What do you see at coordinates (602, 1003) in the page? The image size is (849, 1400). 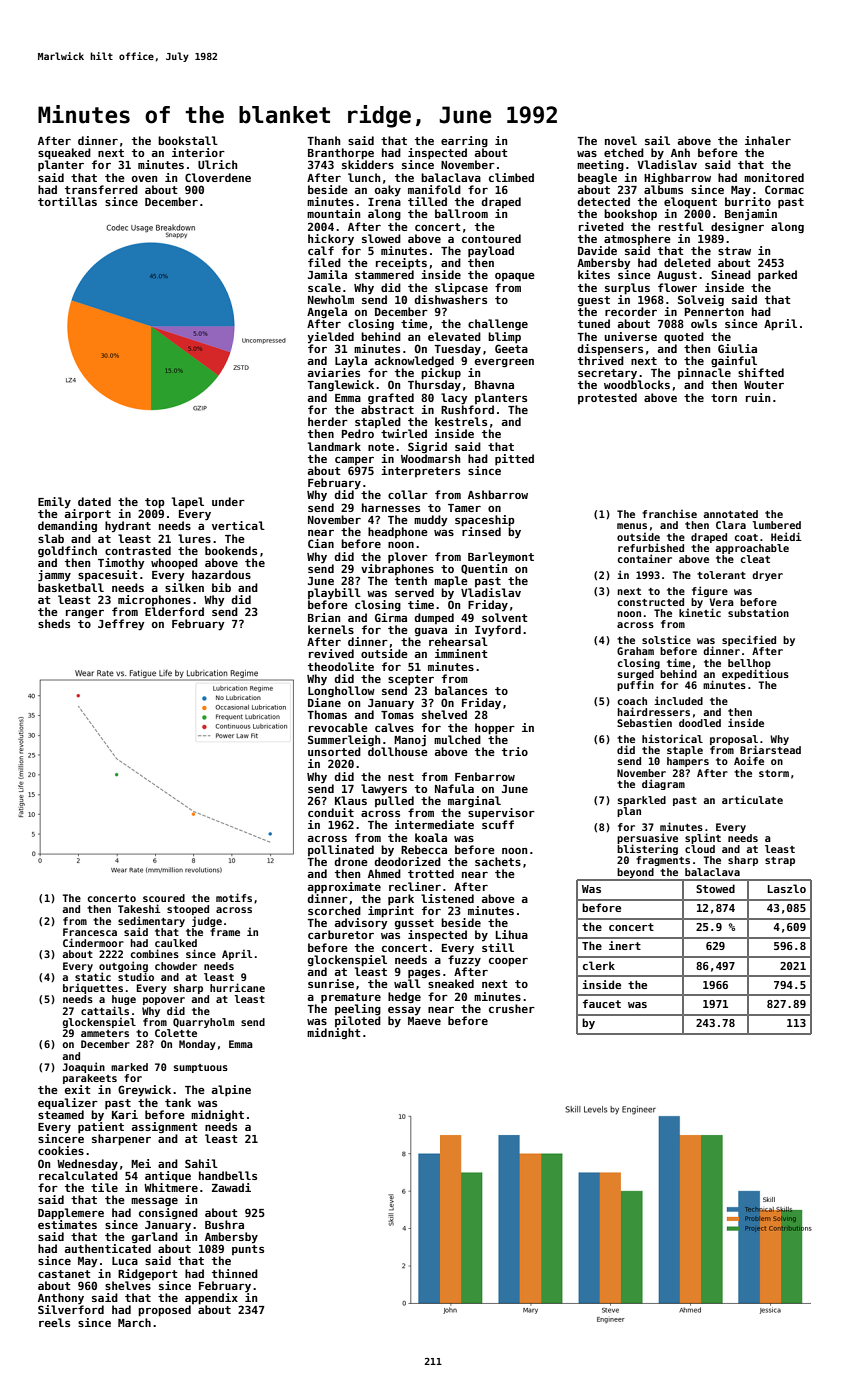 I see `faucet` at bounding box center [602, 1003].
